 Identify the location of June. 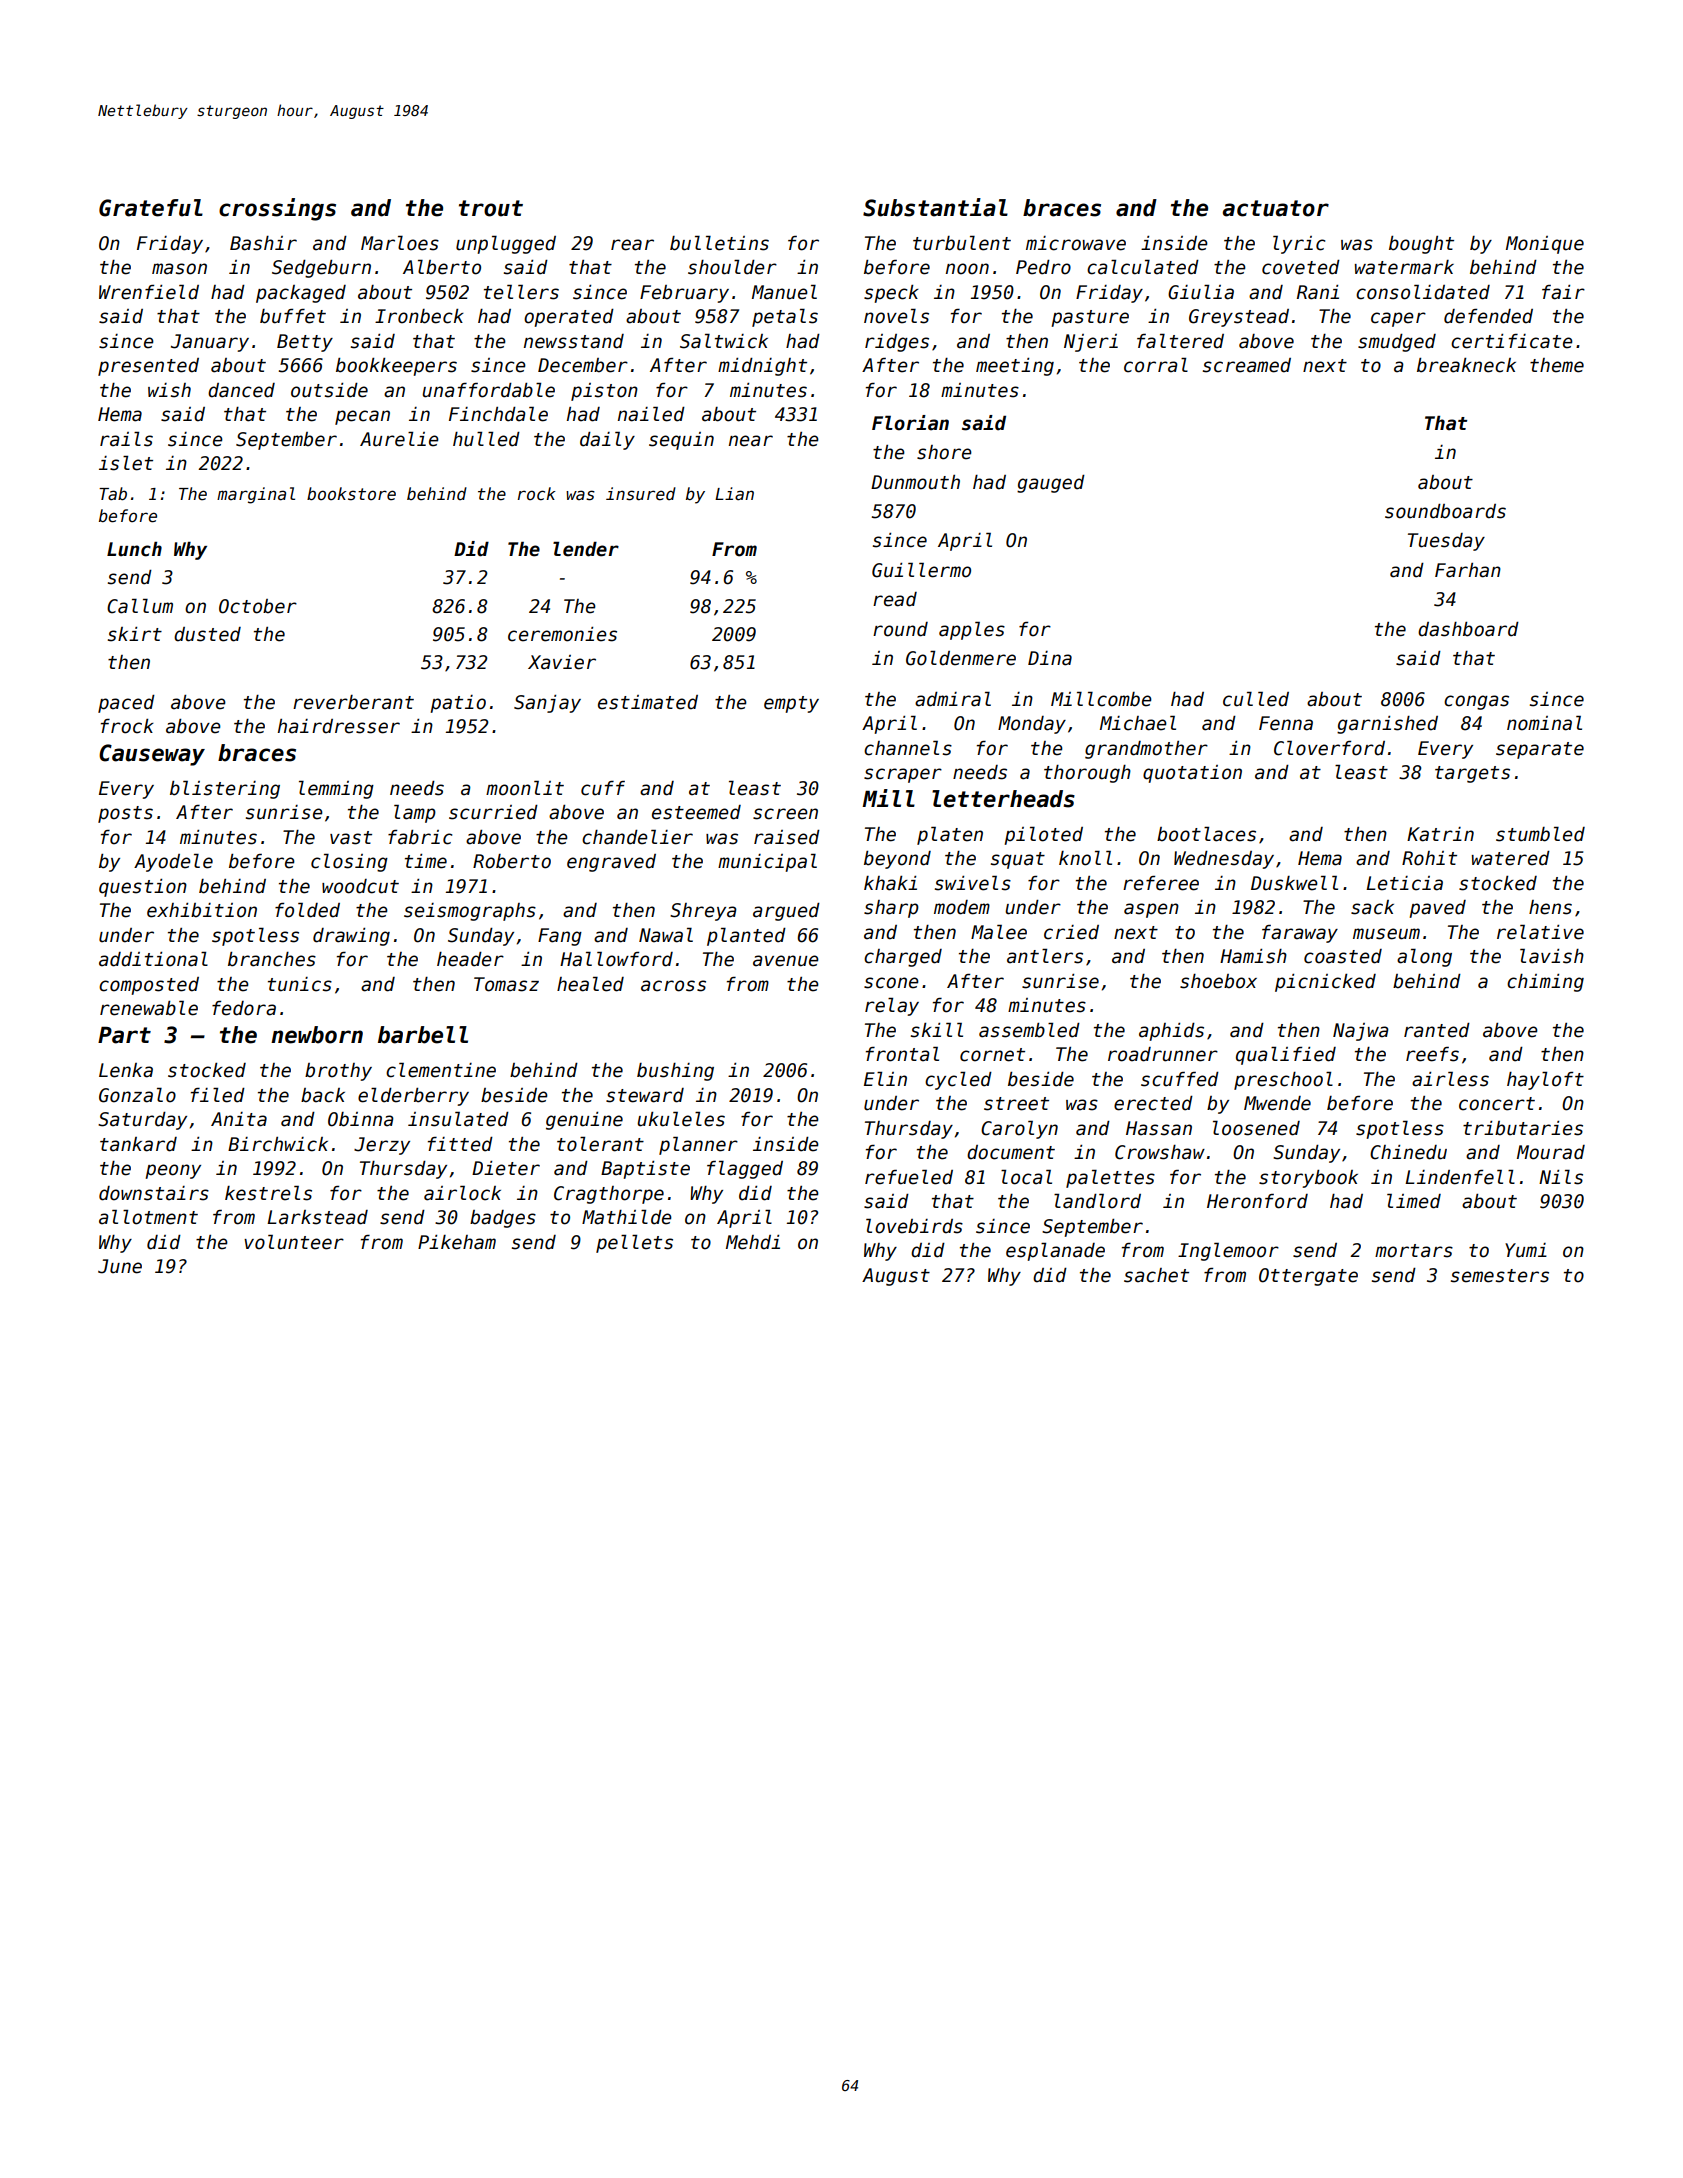
(120, 1266).
